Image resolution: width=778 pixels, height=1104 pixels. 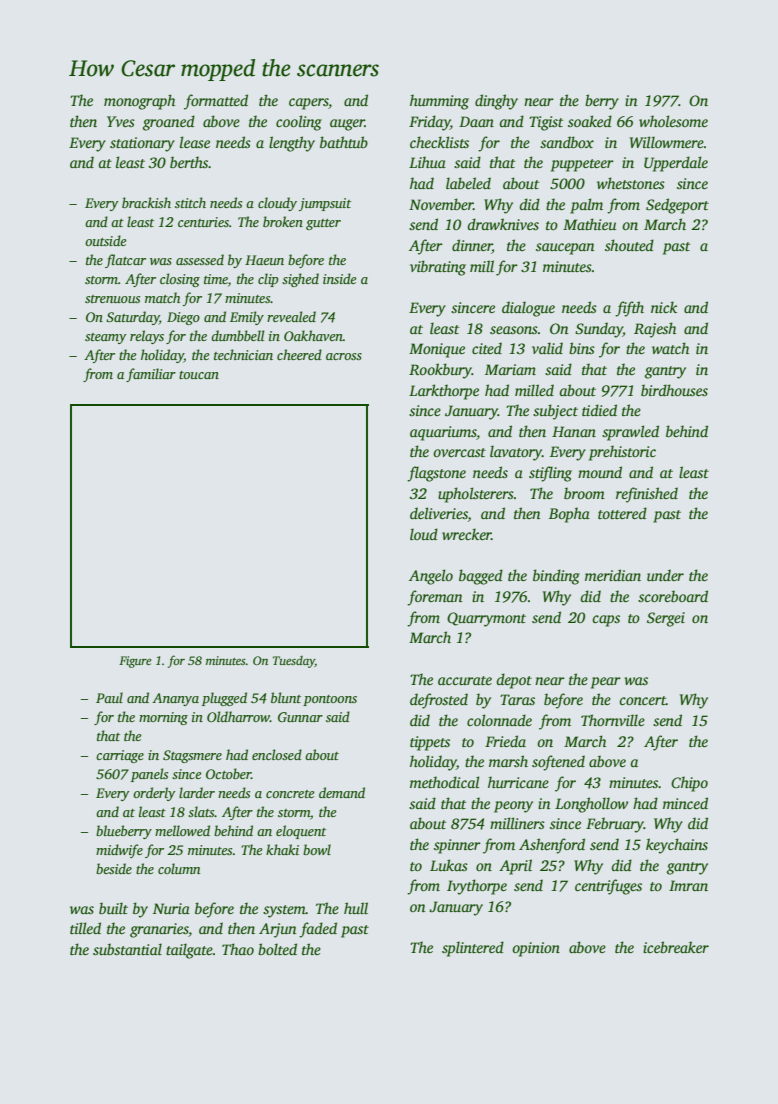 What do you see at coordinates (664, 307) in the screenshot?
I see `nick` at bounding box center [664, 307].
